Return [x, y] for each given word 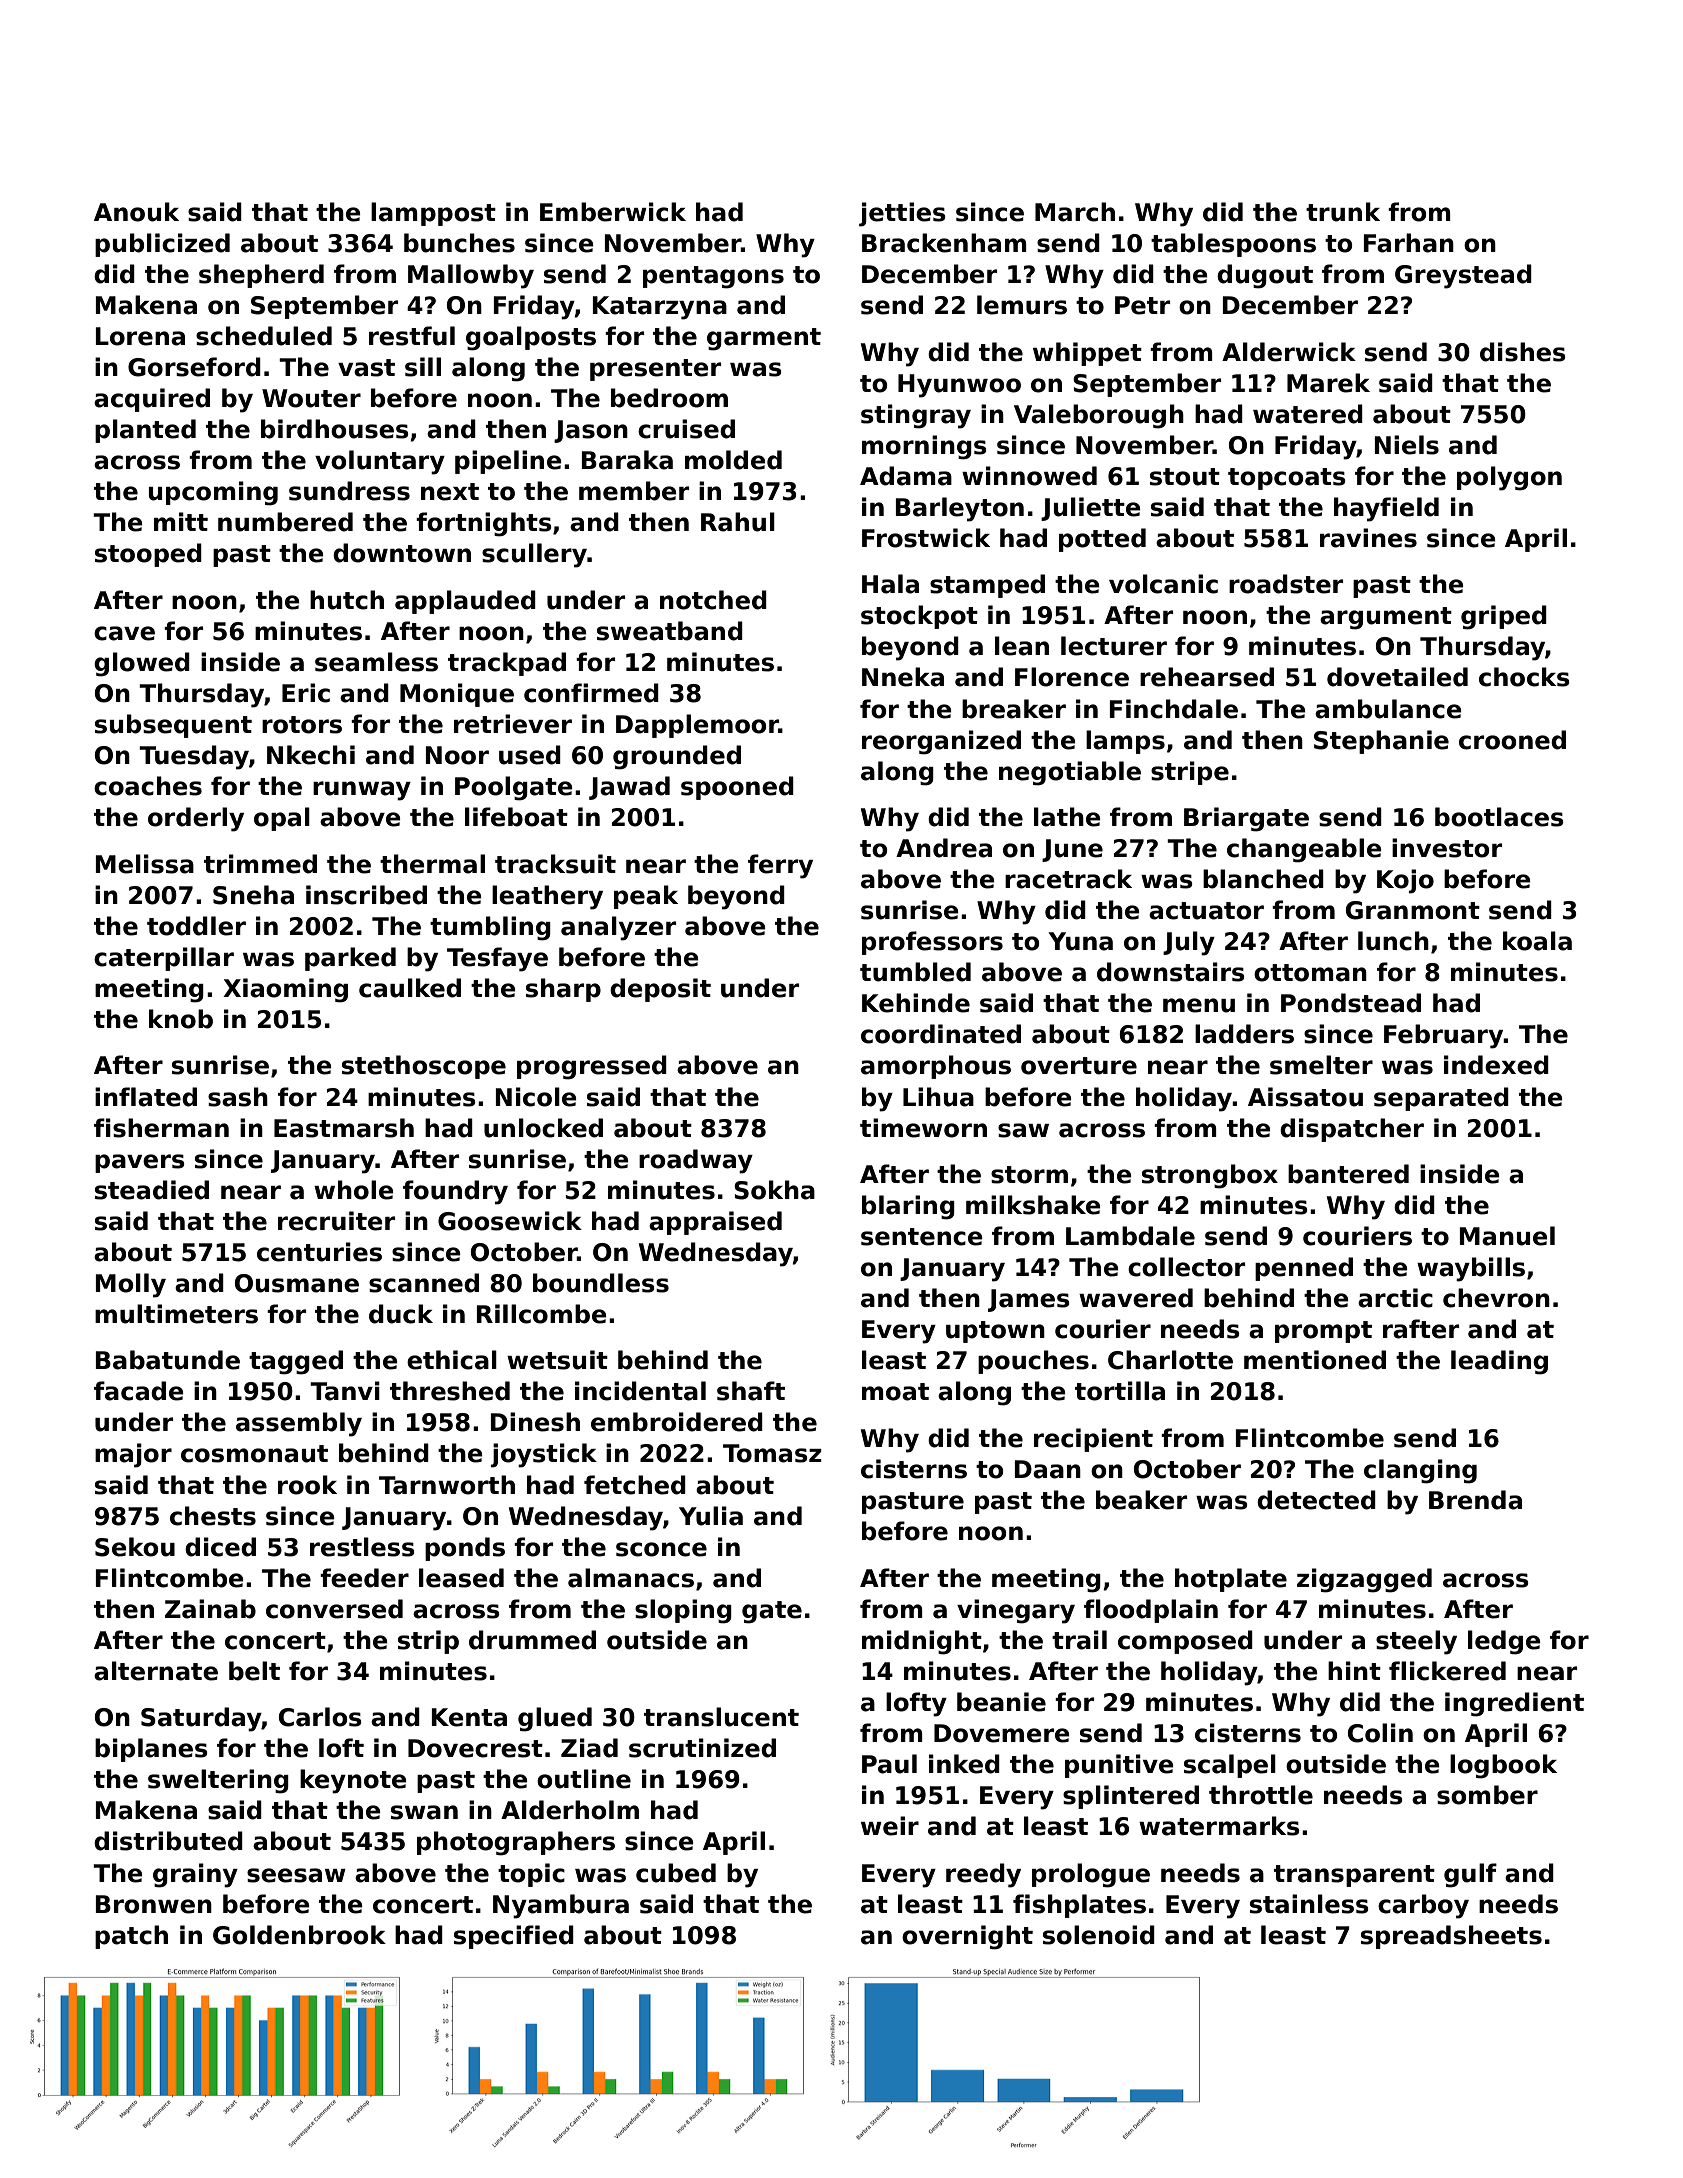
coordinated [941, 1034]
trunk [1343, 212]
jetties [902, 214]
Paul [889, 1764]
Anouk [136, 212]
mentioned [1315, 1360]
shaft [751, 1391]
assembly [299, 1424]
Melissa [145, 864]
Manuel [1507, 1236]
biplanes [151, 1750]
